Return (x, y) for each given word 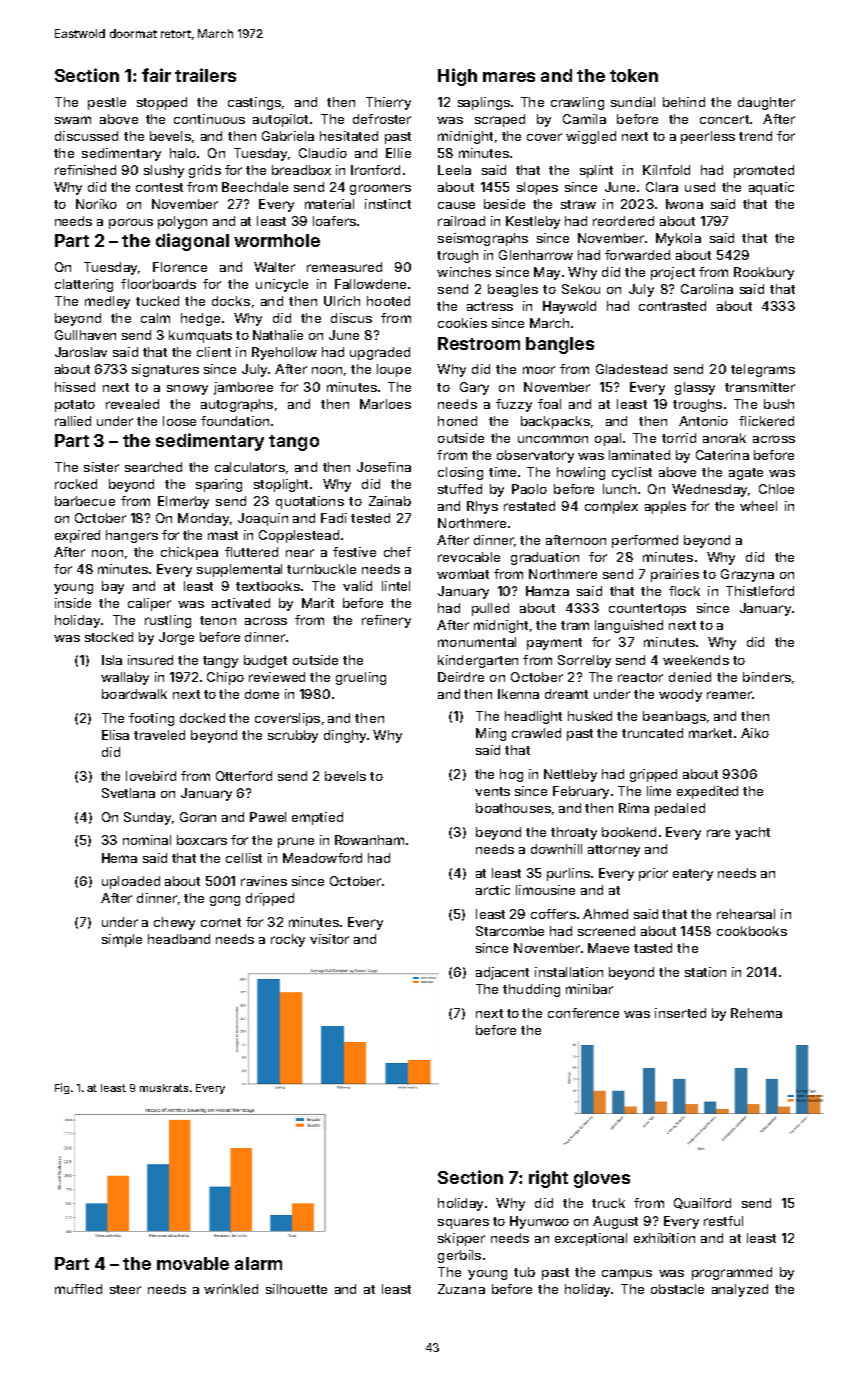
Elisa (115, 735)
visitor (329, 939)
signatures (165, 370)
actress (490, 306)
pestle (107, 103)
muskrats (164, 1088)
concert (724, 119)
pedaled (680, 809)
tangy (220, 662)
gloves (602, 1179)
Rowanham (369, 840)
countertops (647, 610)
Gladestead (631, 369)
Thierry (388, 103)
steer (125, 1289)
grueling (361, 678)
